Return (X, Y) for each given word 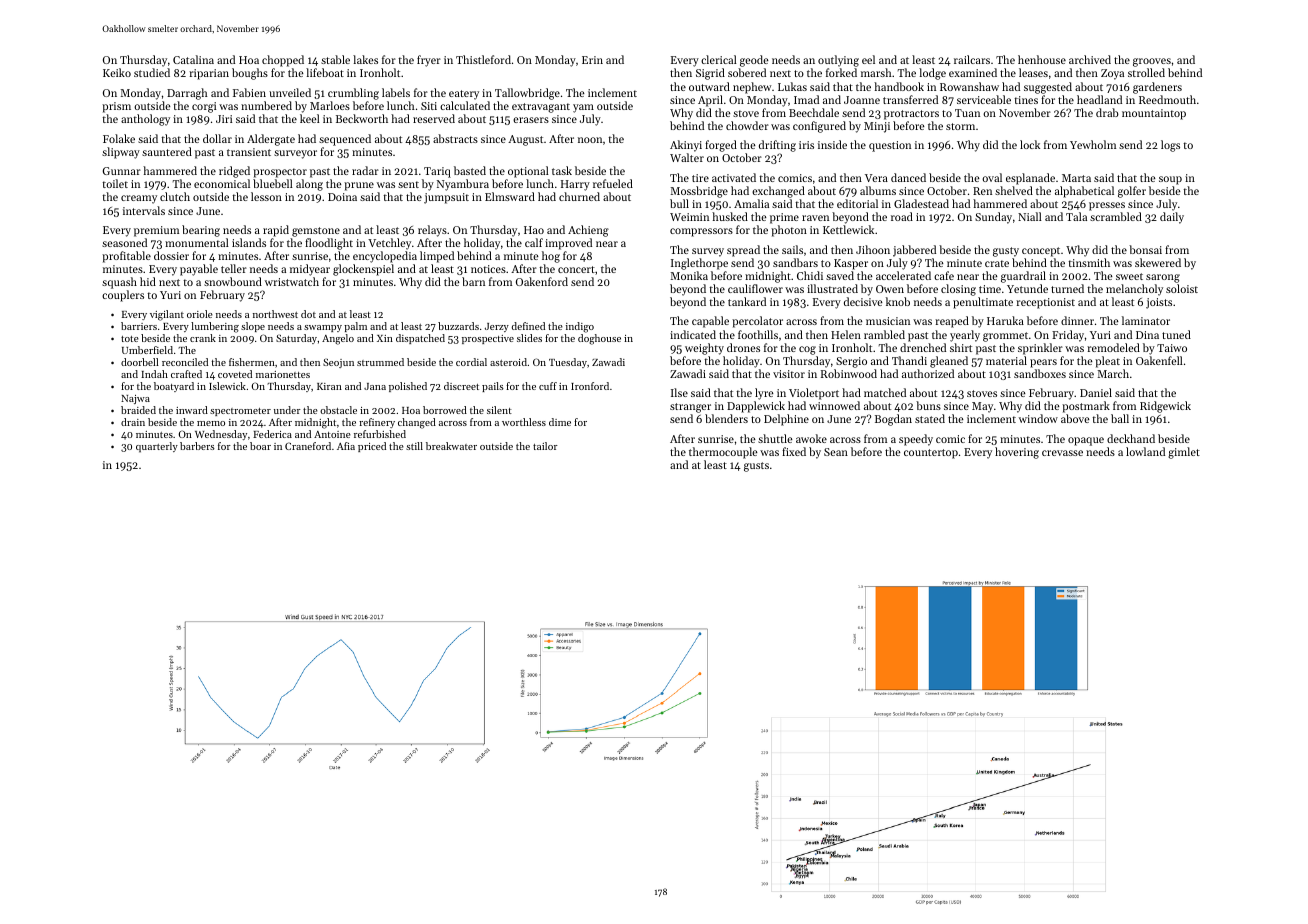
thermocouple (723, 453)
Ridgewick (1165, 407)
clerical (719, 59)
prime (784, 218)
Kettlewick (848, 229)
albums (878, 190)
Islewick (227, 386)
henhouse (1042, 59)
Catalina (193, 59)
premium (156, 231)
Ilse (679, 392)
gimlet (1184, 453)
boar (260, 446)
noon (590, 140)
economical (222, 183)
